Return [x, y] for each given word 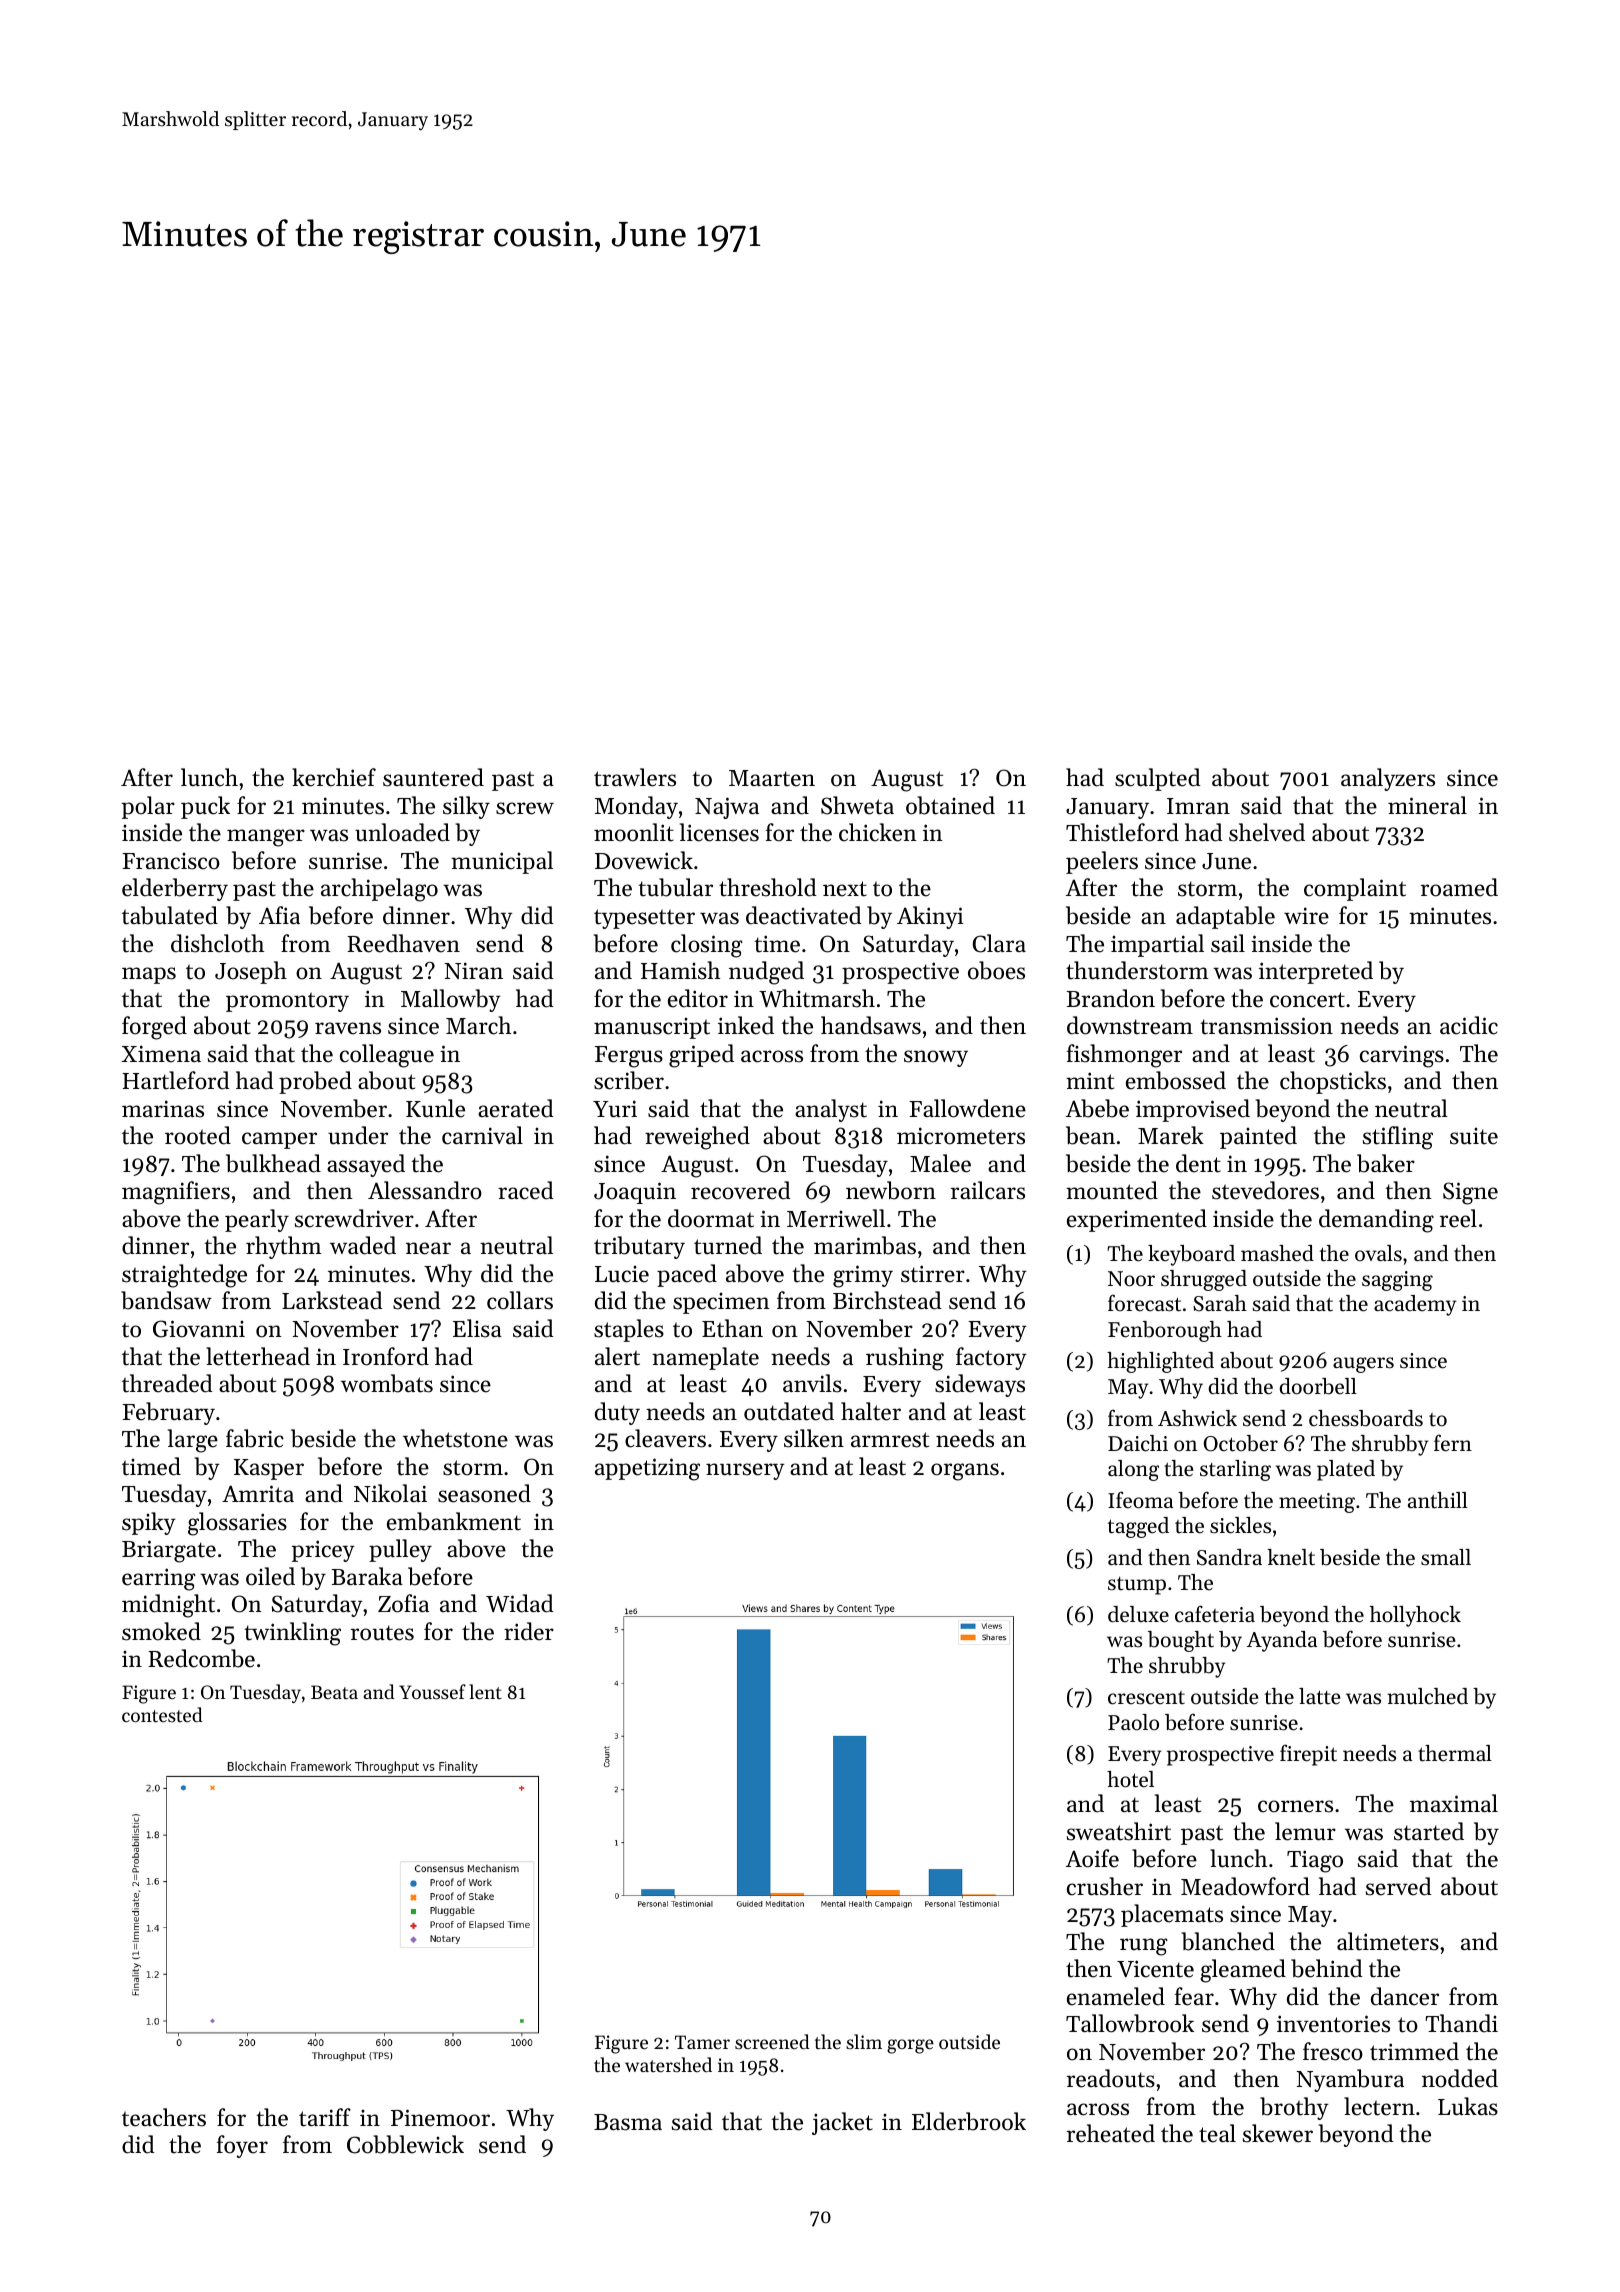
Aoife [1092, 1858]
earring [159, 1579]
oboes [996, 970]
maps [149, 975]
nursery [745, 1471]
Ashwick [1197, 1418]
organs [965, 1472]
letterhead [258, 1356]
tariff [325, 2117]
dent [1198, 1163]
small [1446, 1557]
